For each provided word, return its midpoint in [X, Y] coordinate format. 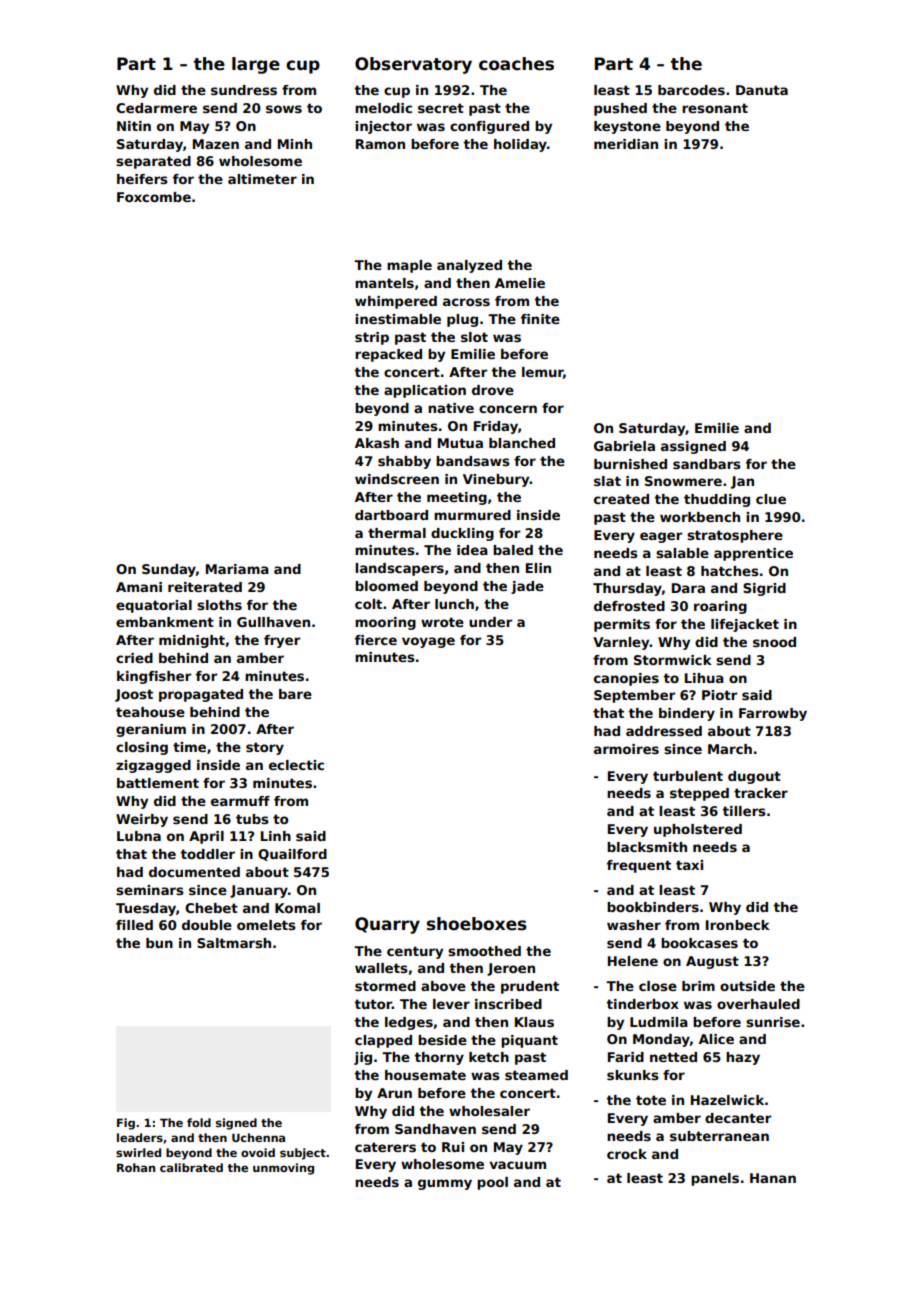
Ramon [380, 144]
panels [715, 1179]
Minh [295, 144]
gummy [445, 1184]
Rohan [136, 1167]
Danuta [762, 90]
